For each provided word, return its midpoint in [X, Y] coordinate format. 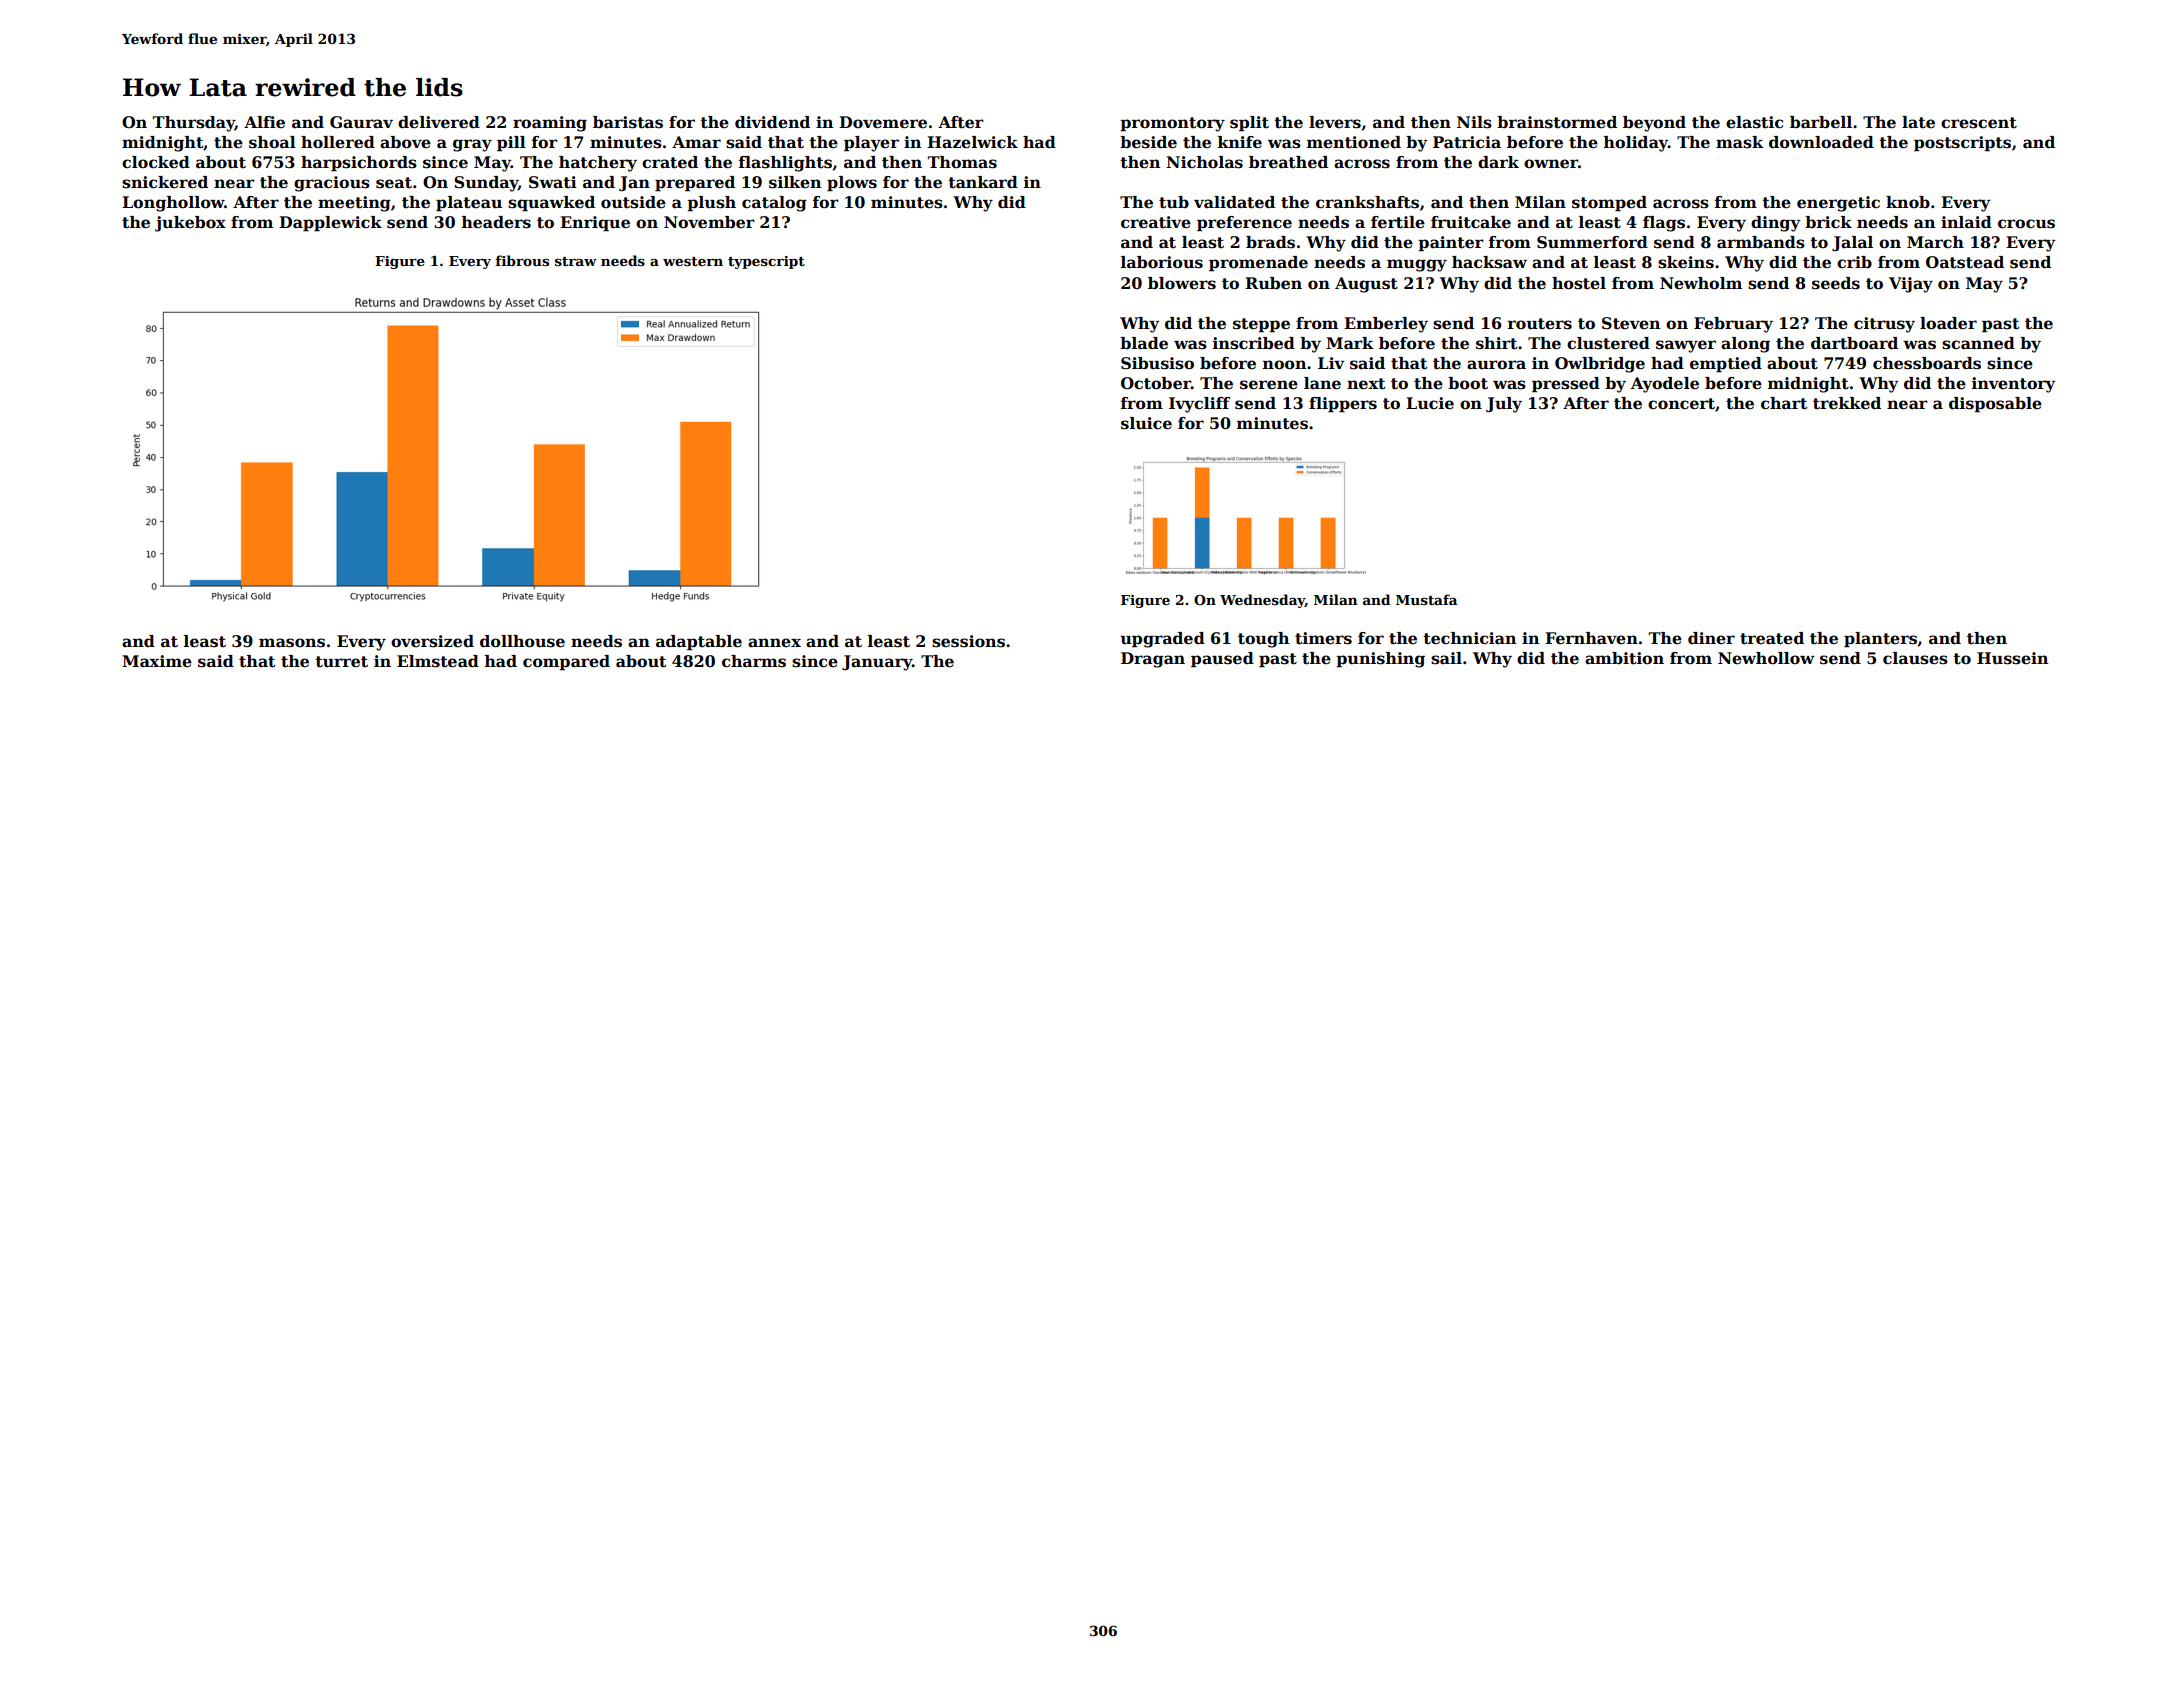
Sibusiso [1157, 363]
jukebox [190, 224]
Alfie [264, 122]
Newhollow [1766, 658]
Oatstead [1965, 262]
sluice [1146, 423]
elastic [1754, 122]
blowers [1182, 283]
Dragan [1153, 660]
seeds [1836, 283]
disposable [1995, 405]
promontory [1172, 124]
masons [292, 643]
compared [566, 663]
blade [1144, 343]
